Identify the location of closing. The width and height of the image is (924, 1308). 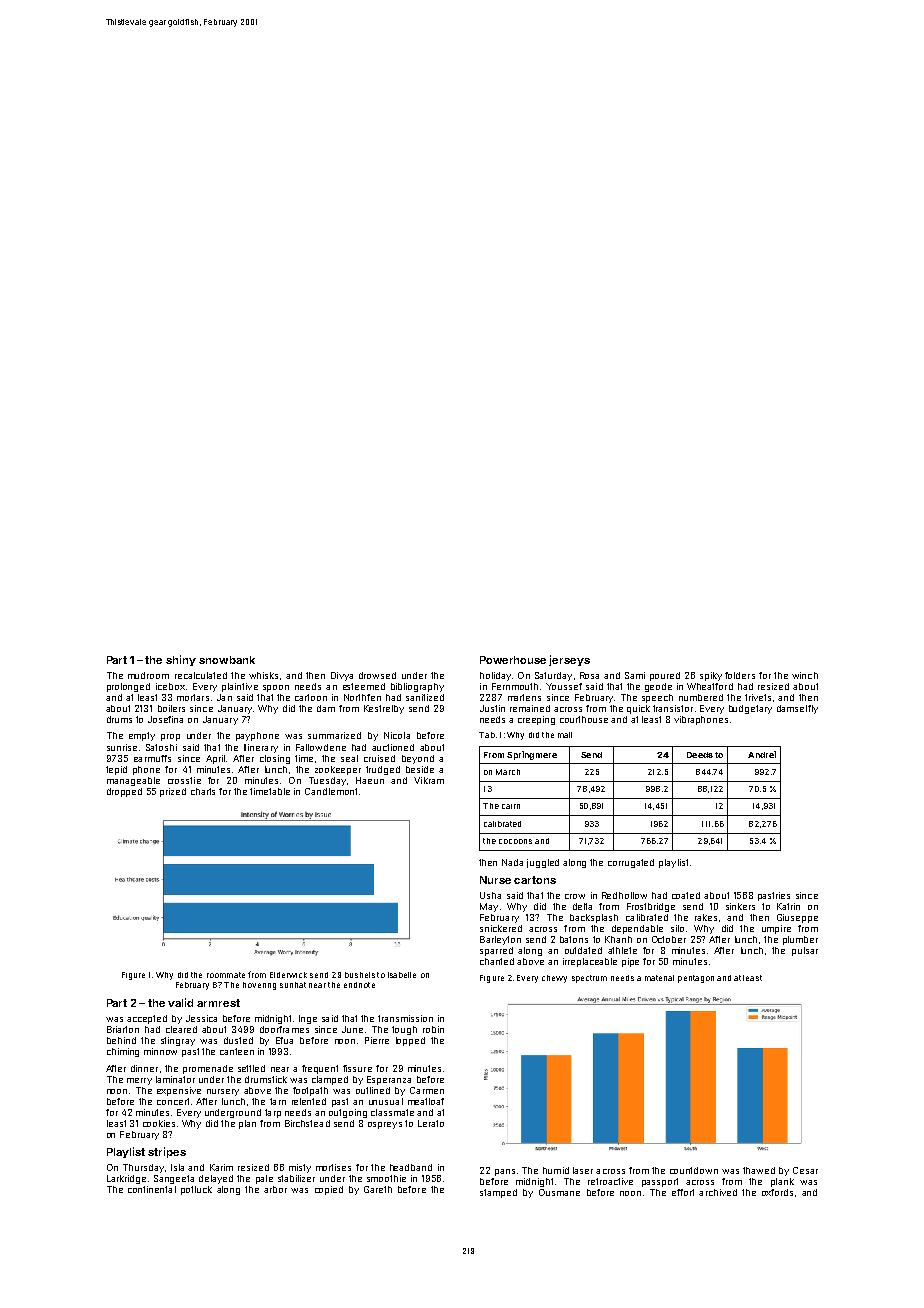
(275, 759).
